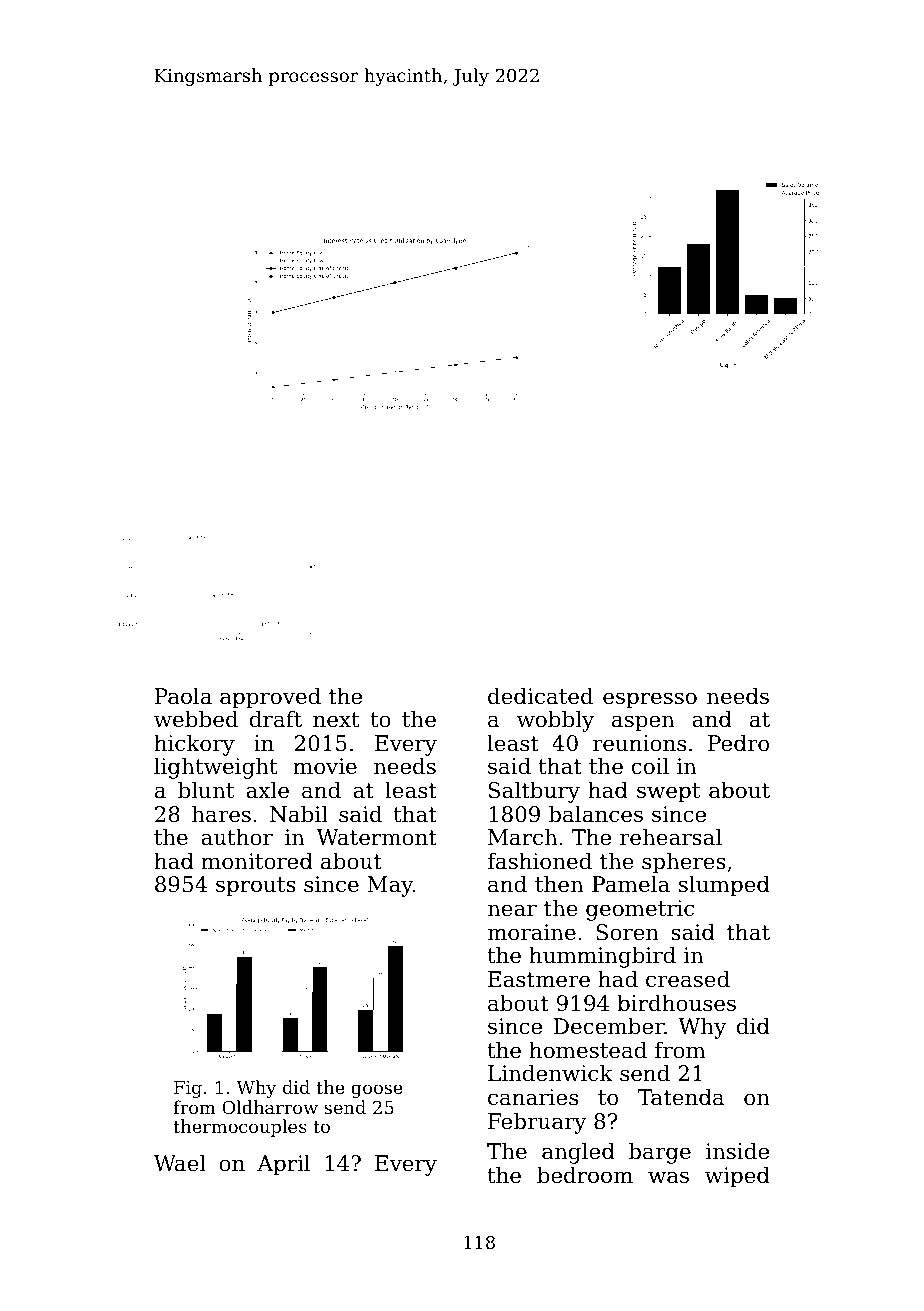 The width and height of the page is (924, 1311). Describe the element at coordinates (738, 743) in the page. I see `Pedro` at that location.
